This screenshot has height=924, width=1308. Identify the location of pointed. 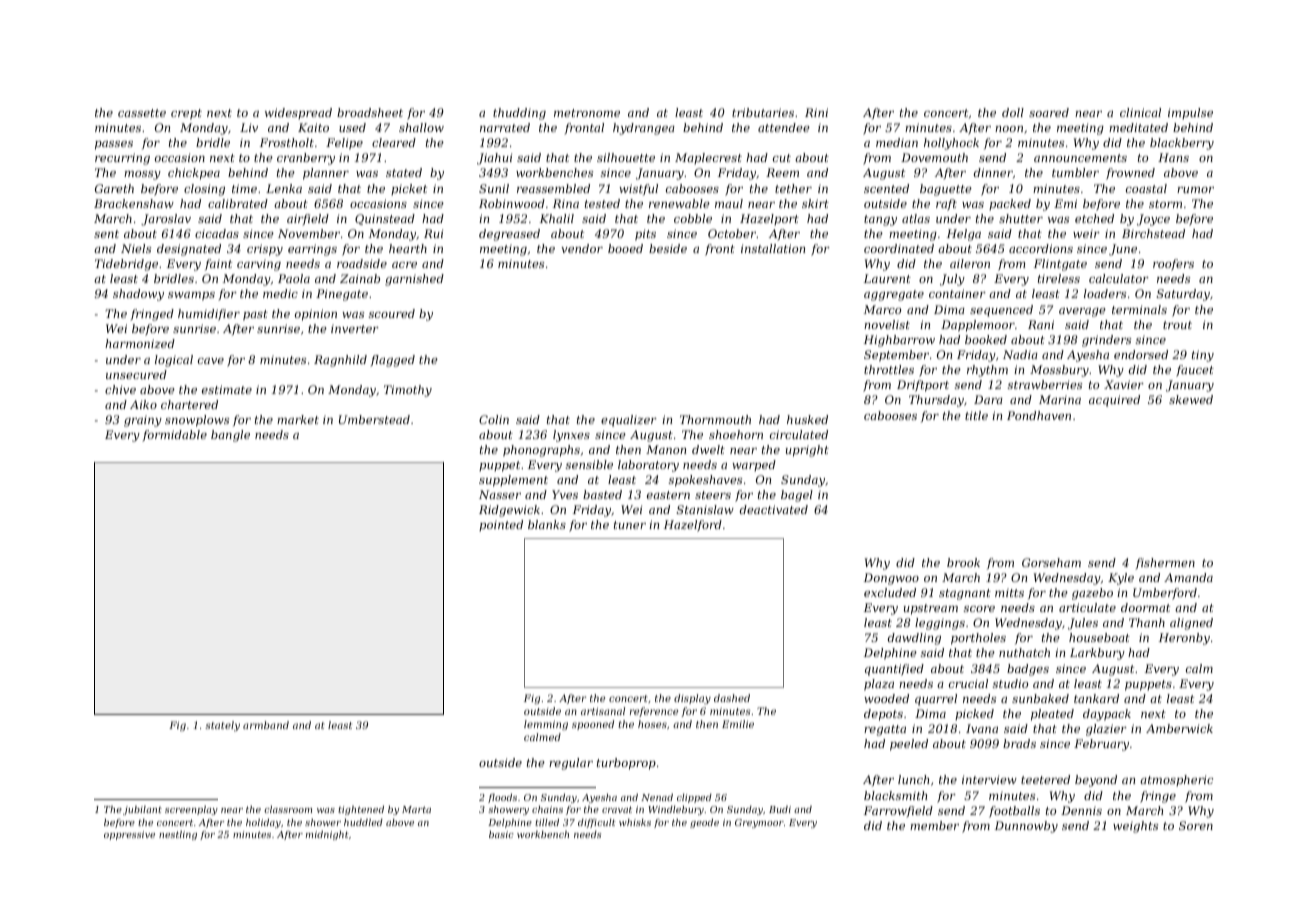
(501, 525).
